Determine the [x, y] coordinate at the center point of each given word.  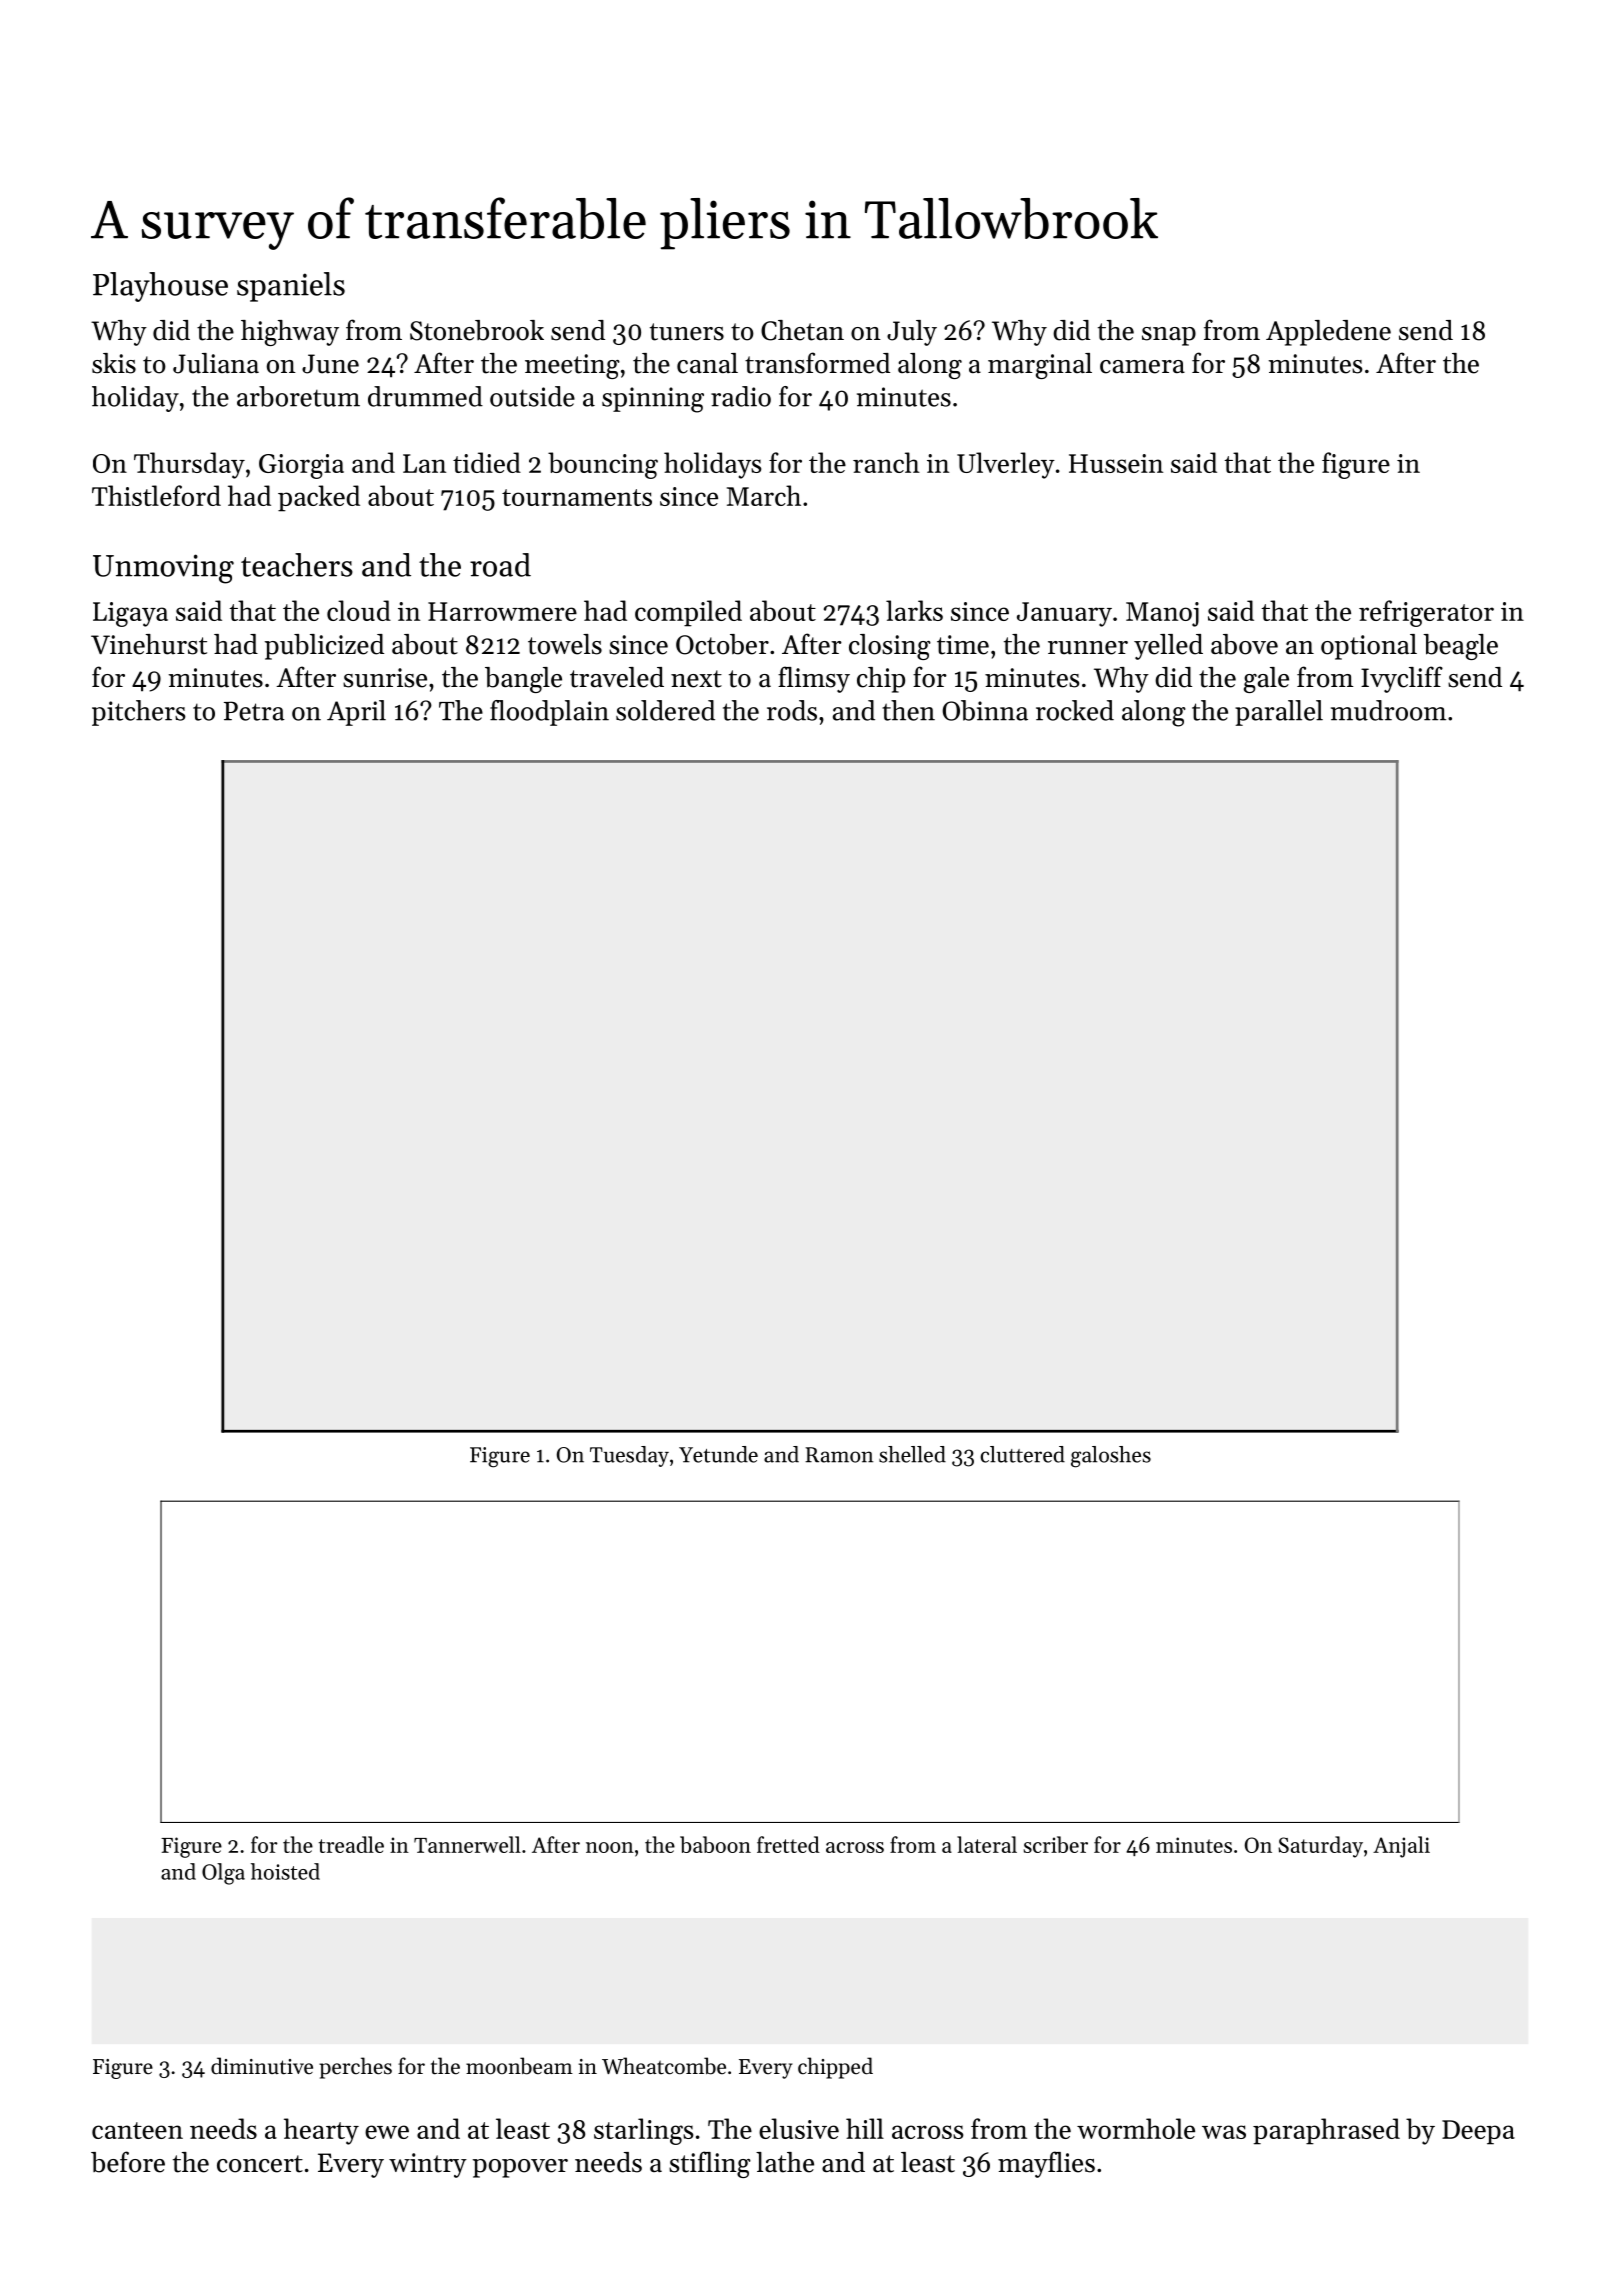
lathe [785, 2162]
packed [319, 498]
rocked [1075, 710]
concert [260, 2164]
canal [707, 363]
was [1224, 2132]
